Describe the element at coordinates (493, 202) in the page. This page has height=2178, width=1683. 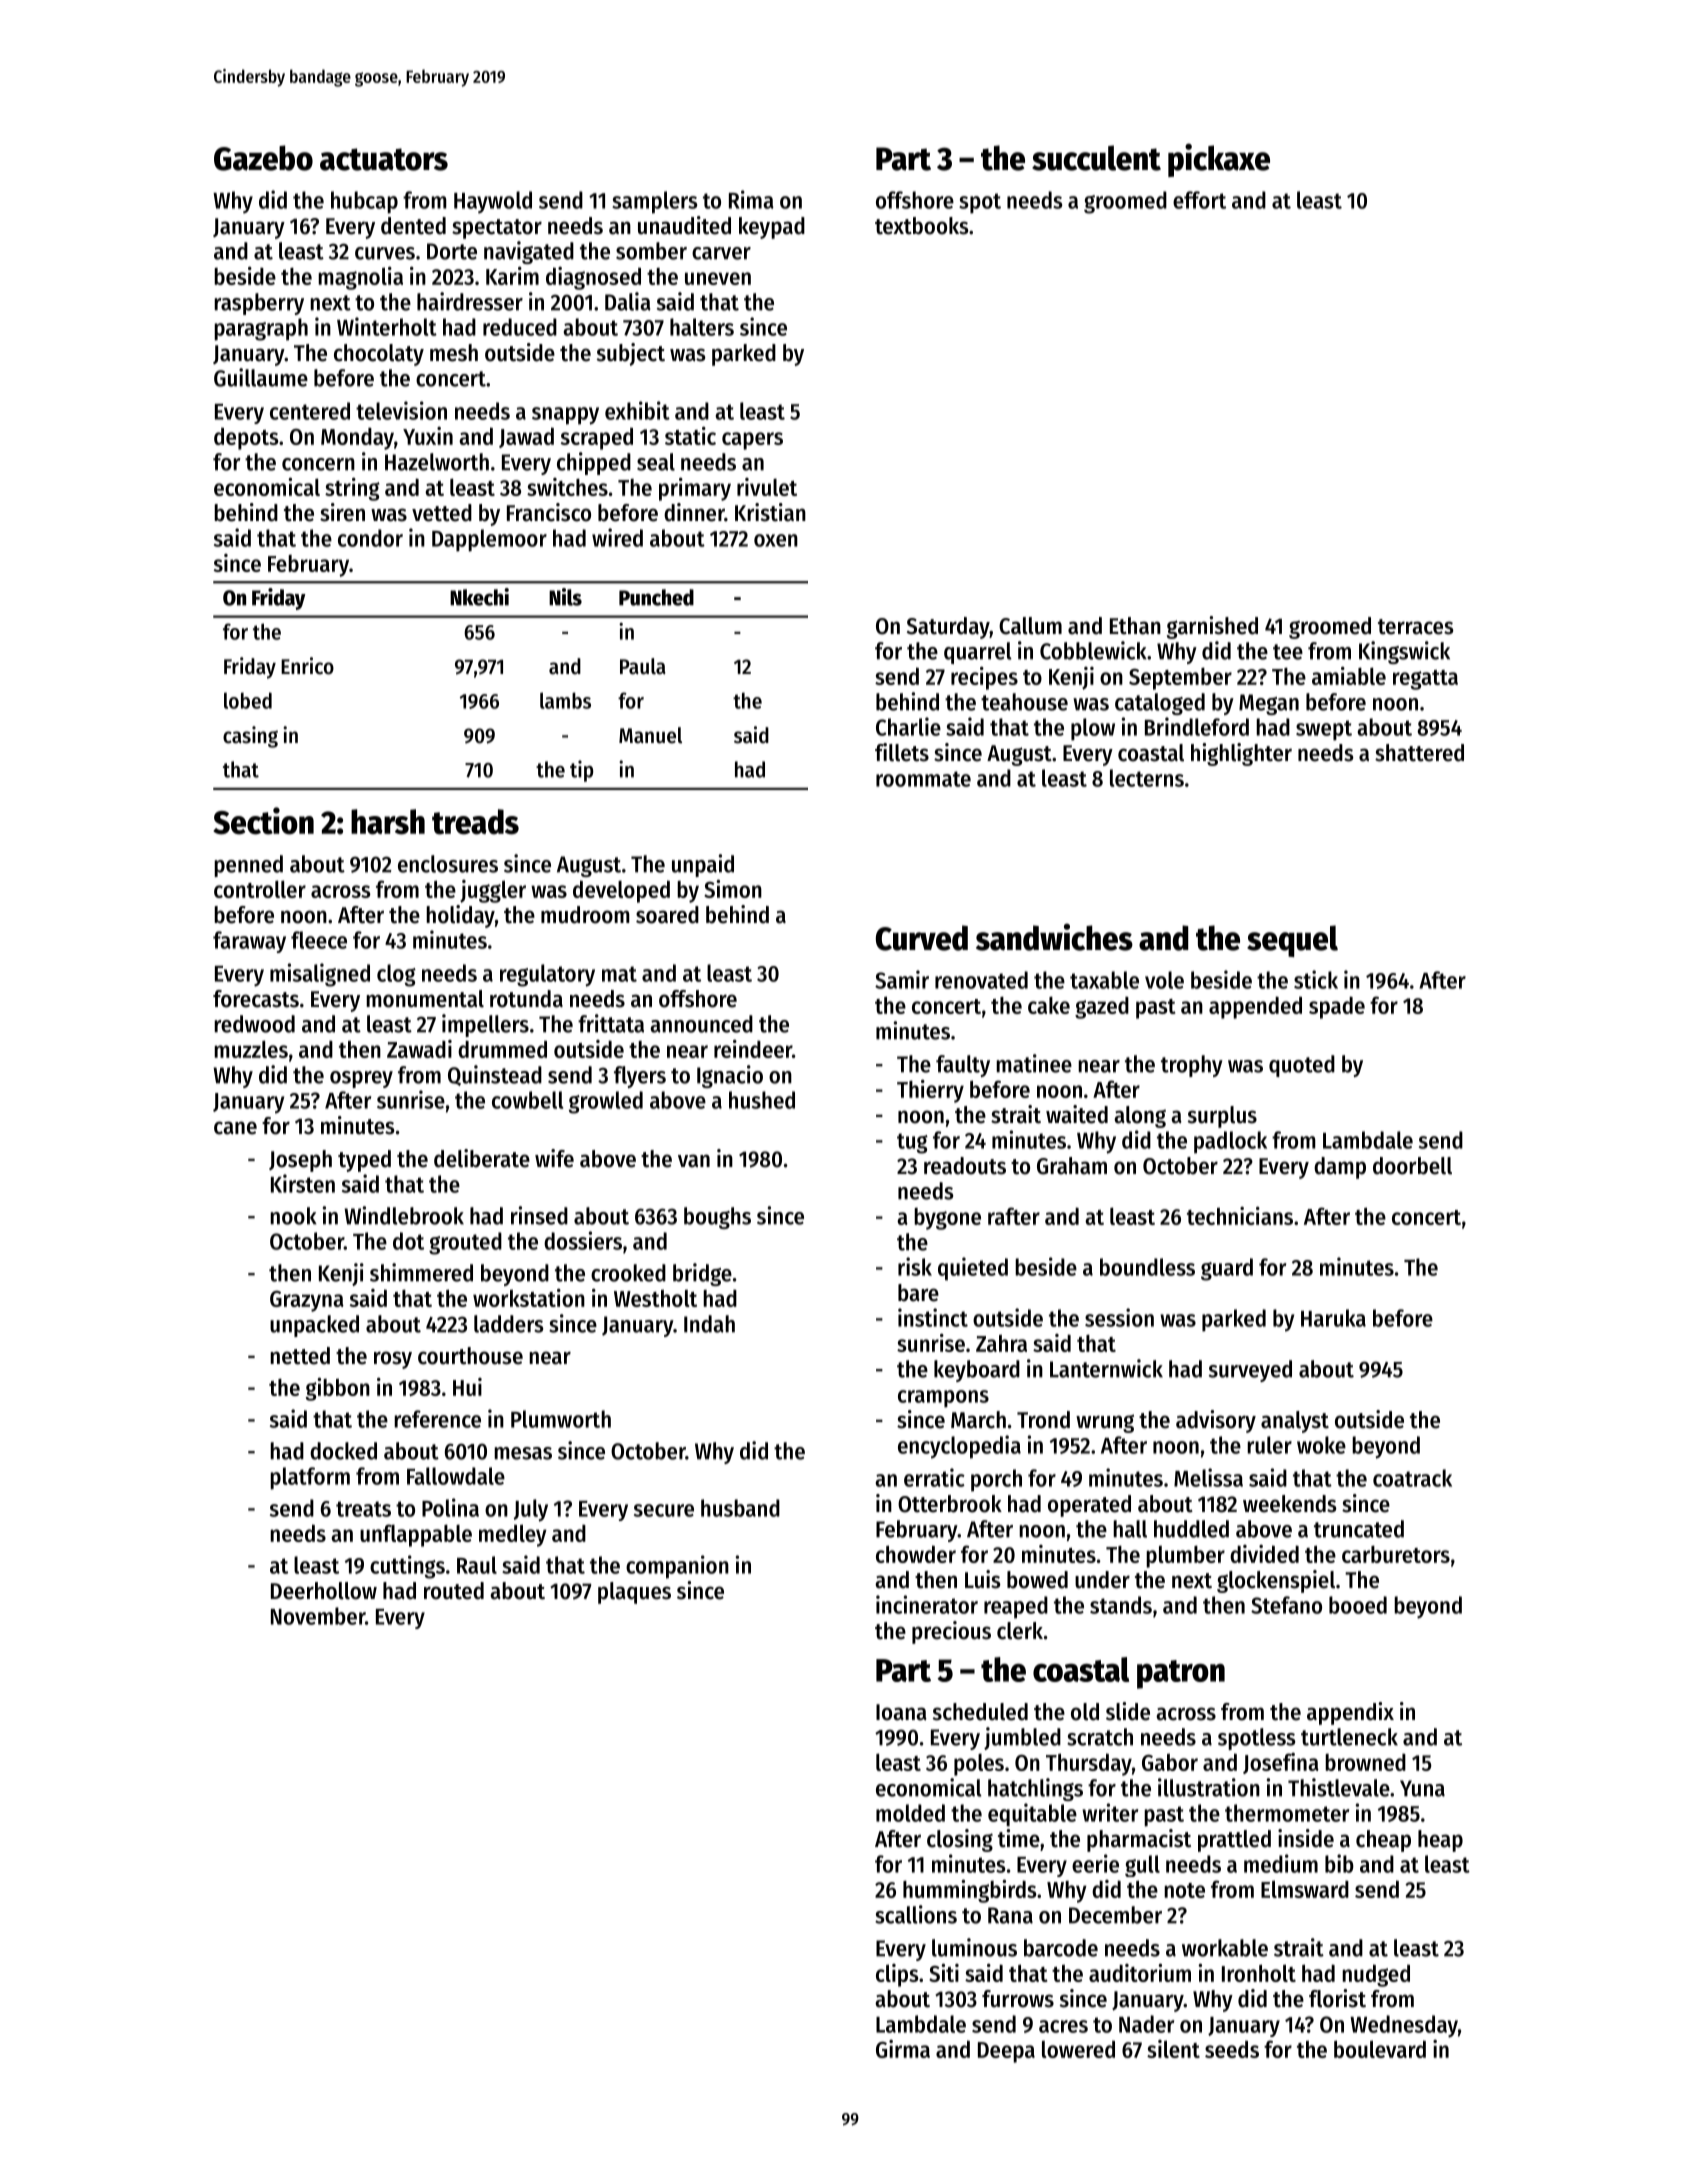
I see `Haywold` at that location.
